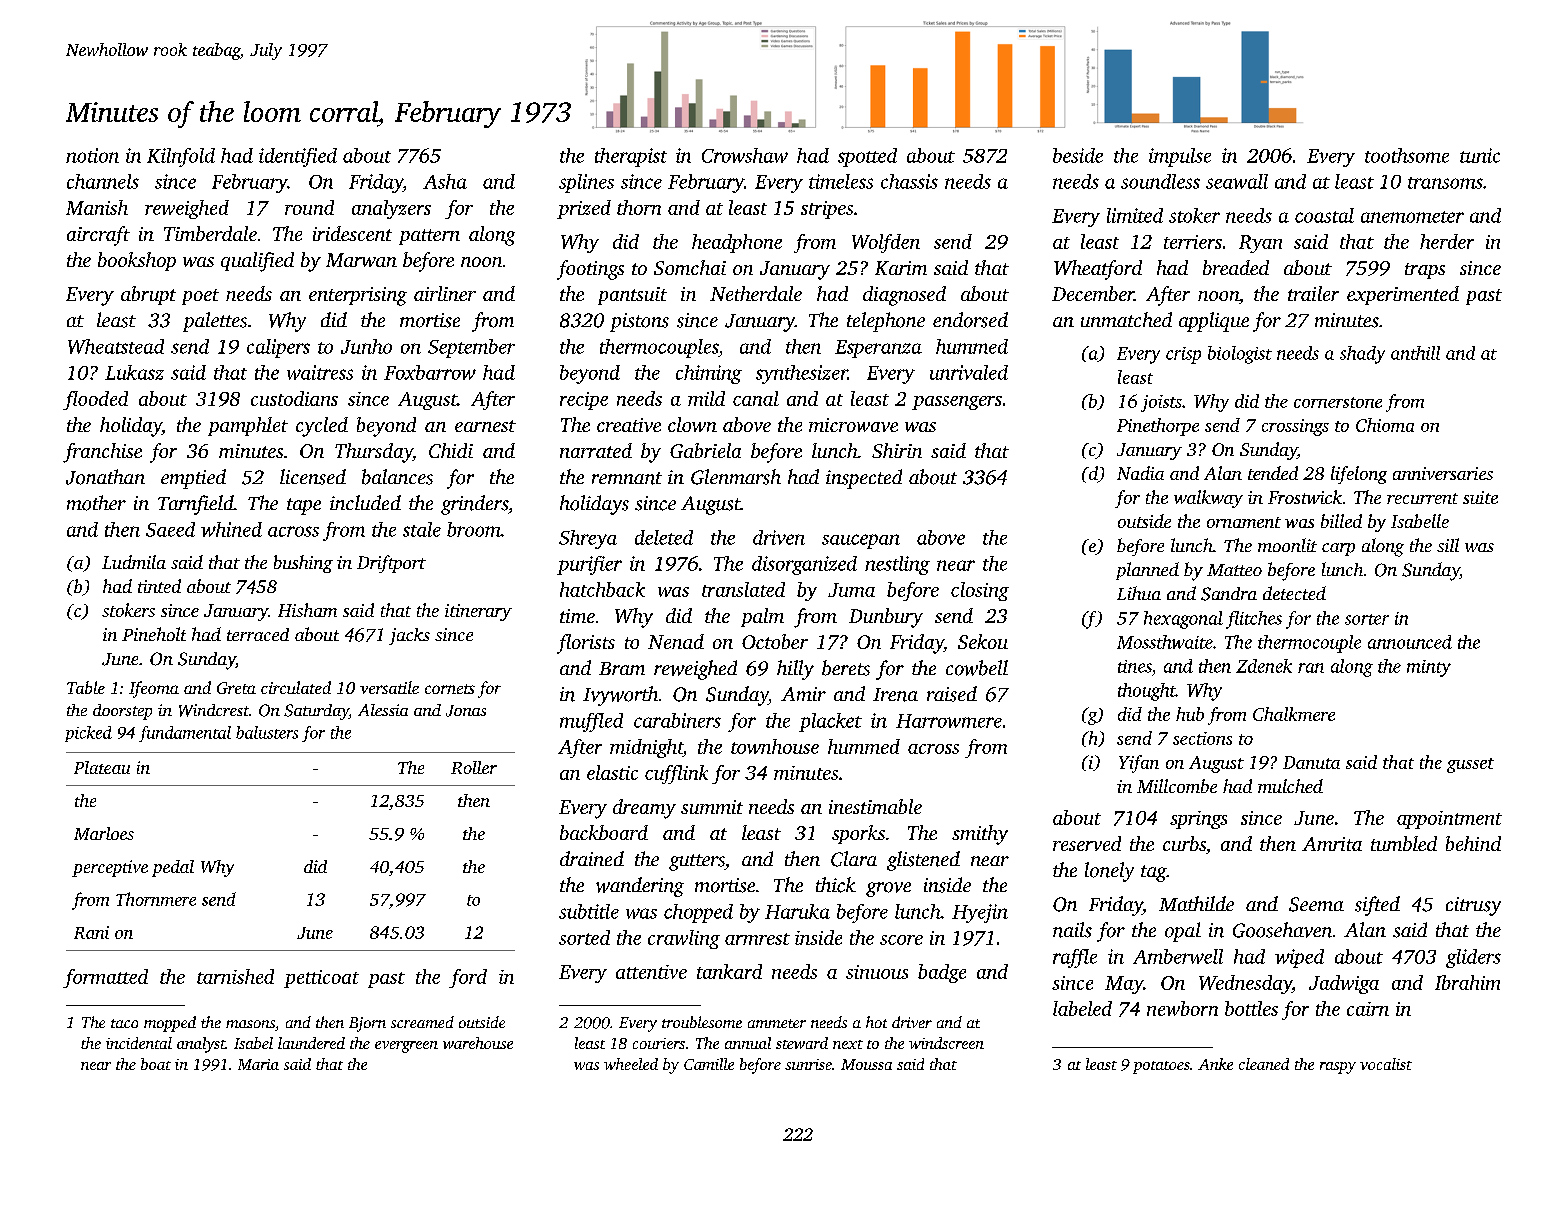 Image resolution: width=1567 pixels, height=1211 pixels. I want to click on boat, so click(156, 1064).
